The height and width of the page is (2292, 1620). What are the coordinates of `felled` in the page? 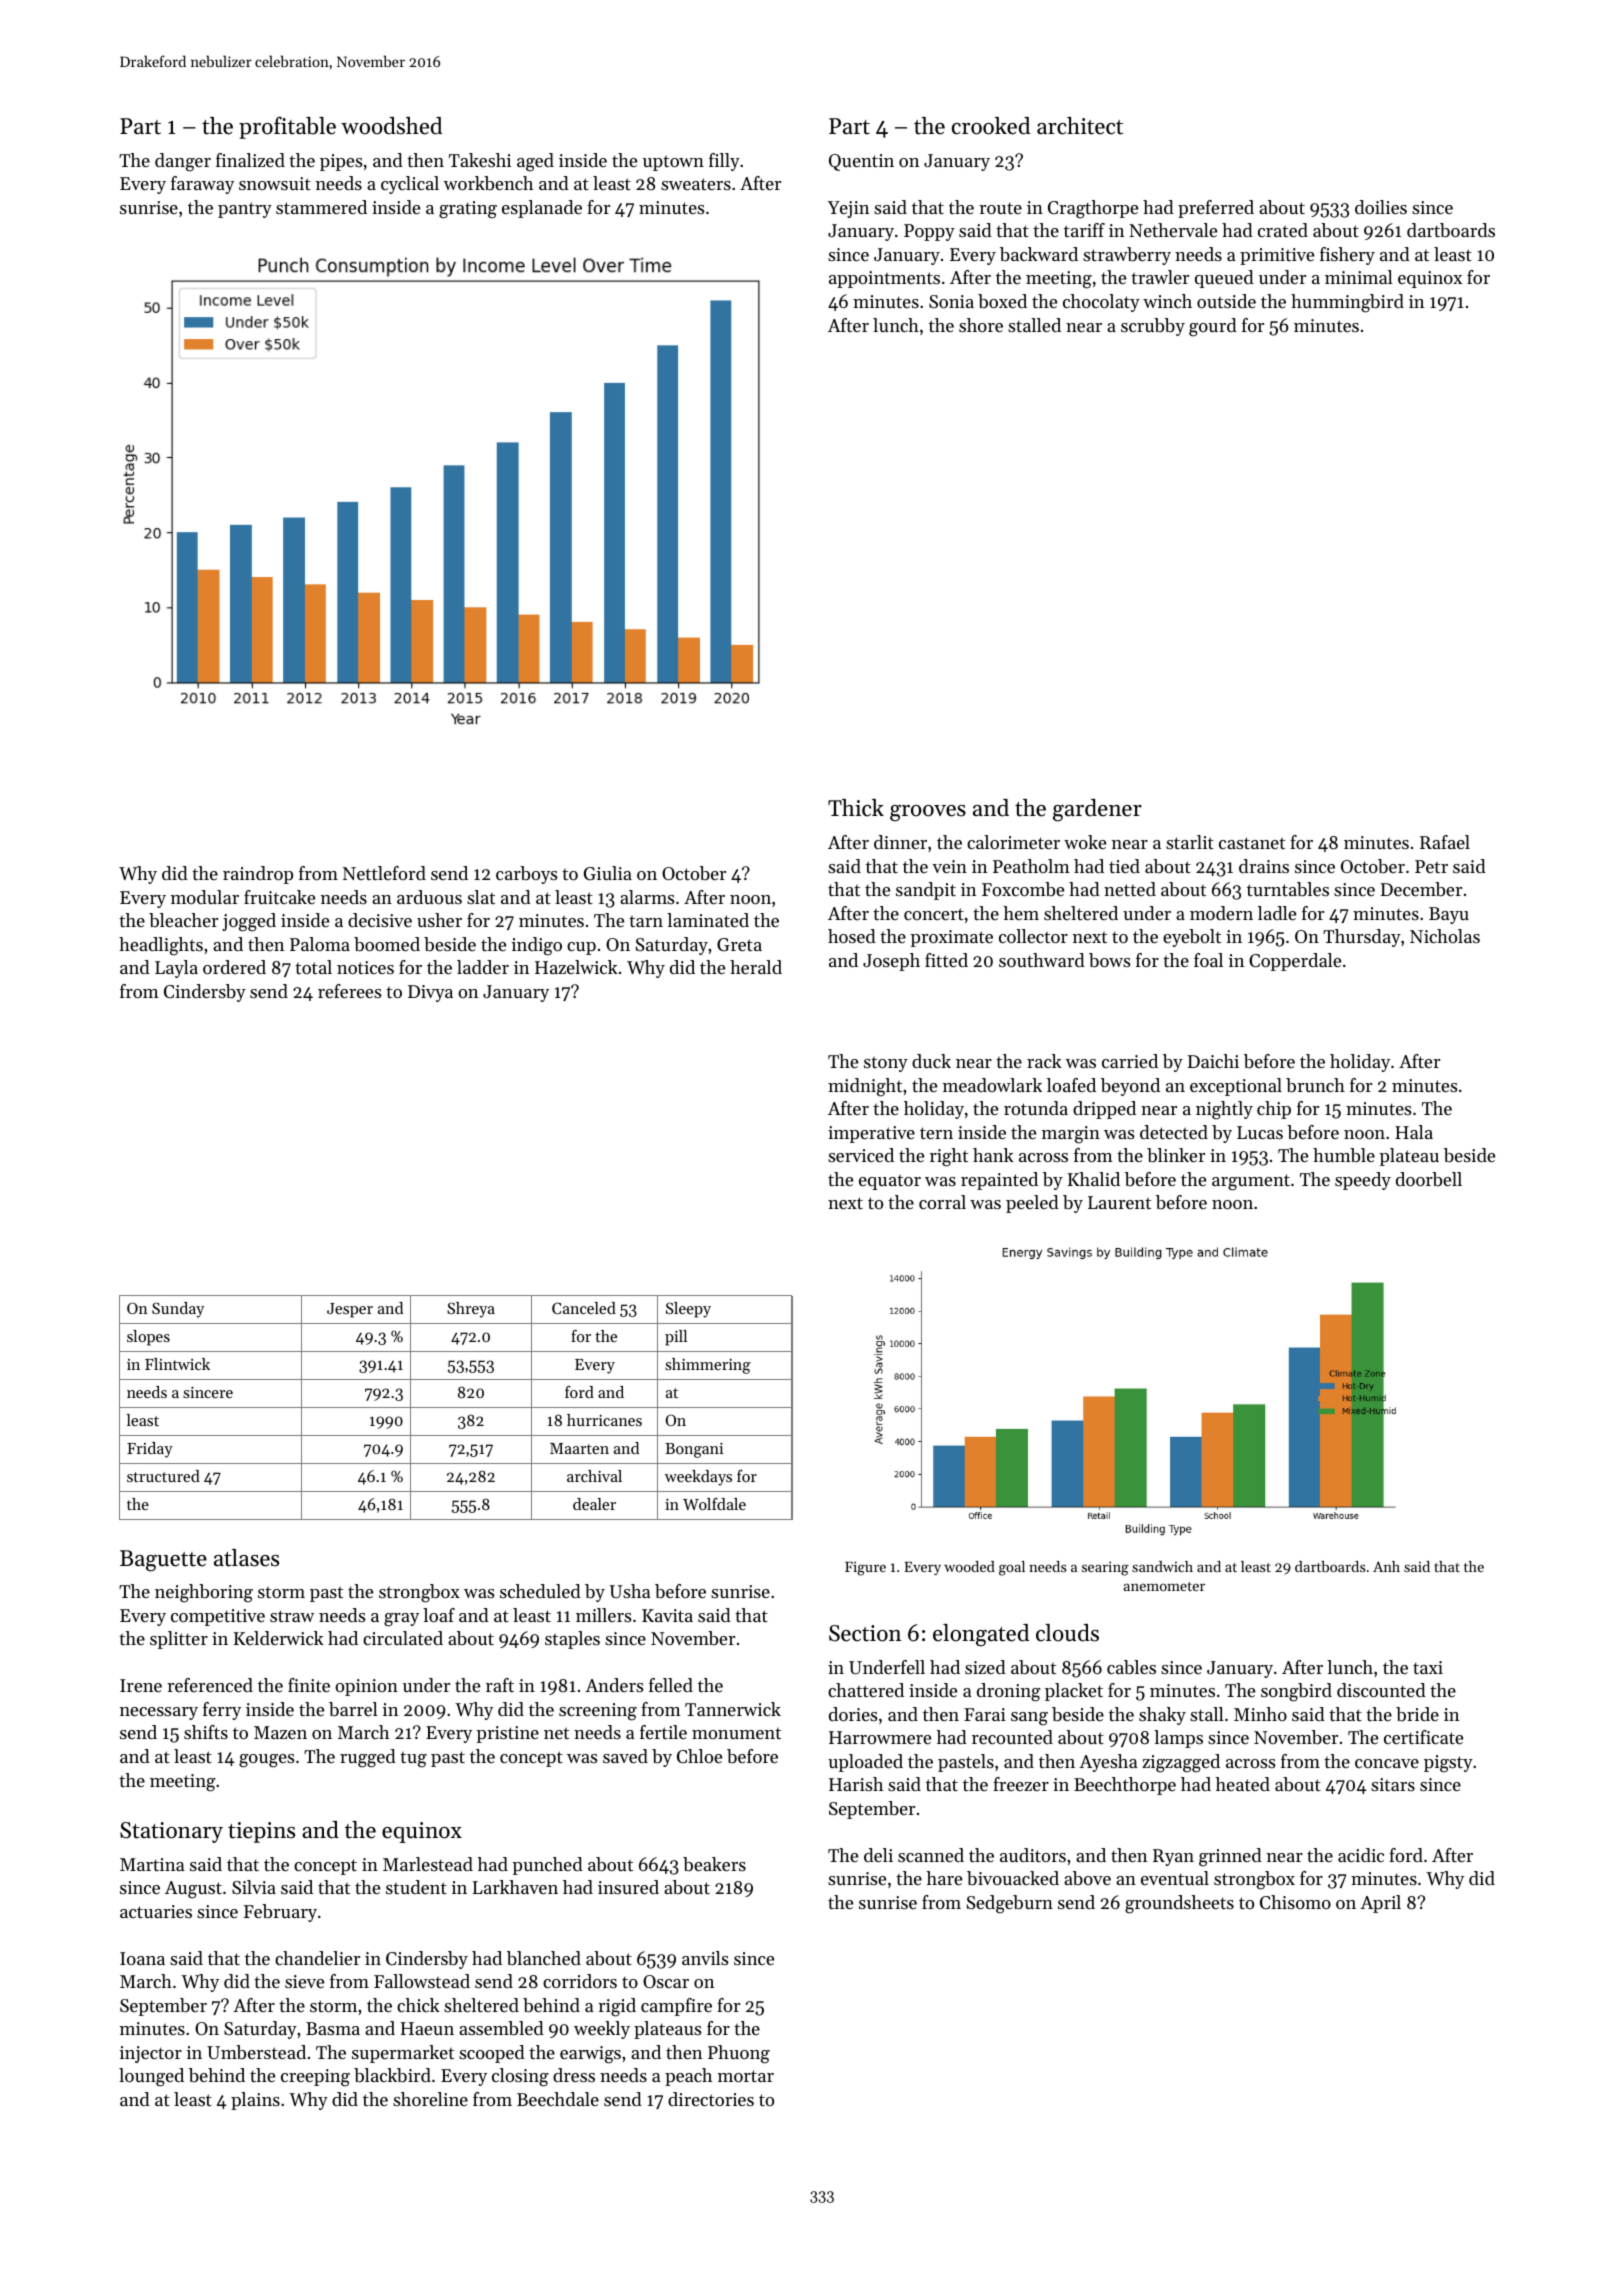 It's located at (671, 1685).
